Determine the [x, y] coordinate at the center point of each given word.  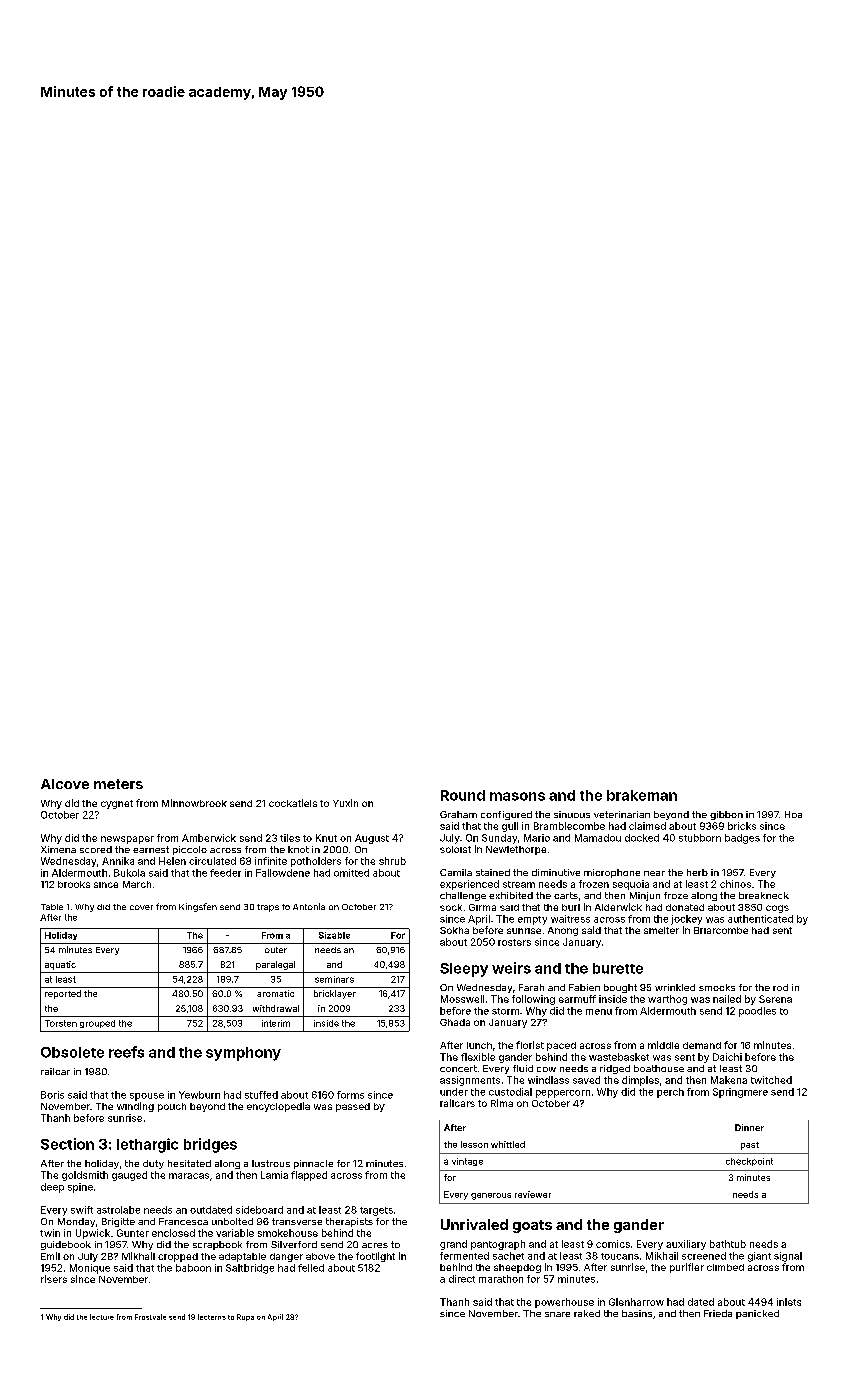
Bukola [129, 873]
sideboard [259, 1210]
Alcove [65, 784]
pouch [172, 1107]
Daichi [727, 1057]
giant [759, 1257]
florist [530, 1045]
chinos [735, 884]
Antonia [309, 906]
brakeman [642, 795]
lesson [474, 1144]
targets [376, 1211]
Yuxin [345, 803]
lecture [102, 1317]
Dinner [749, 1127]
